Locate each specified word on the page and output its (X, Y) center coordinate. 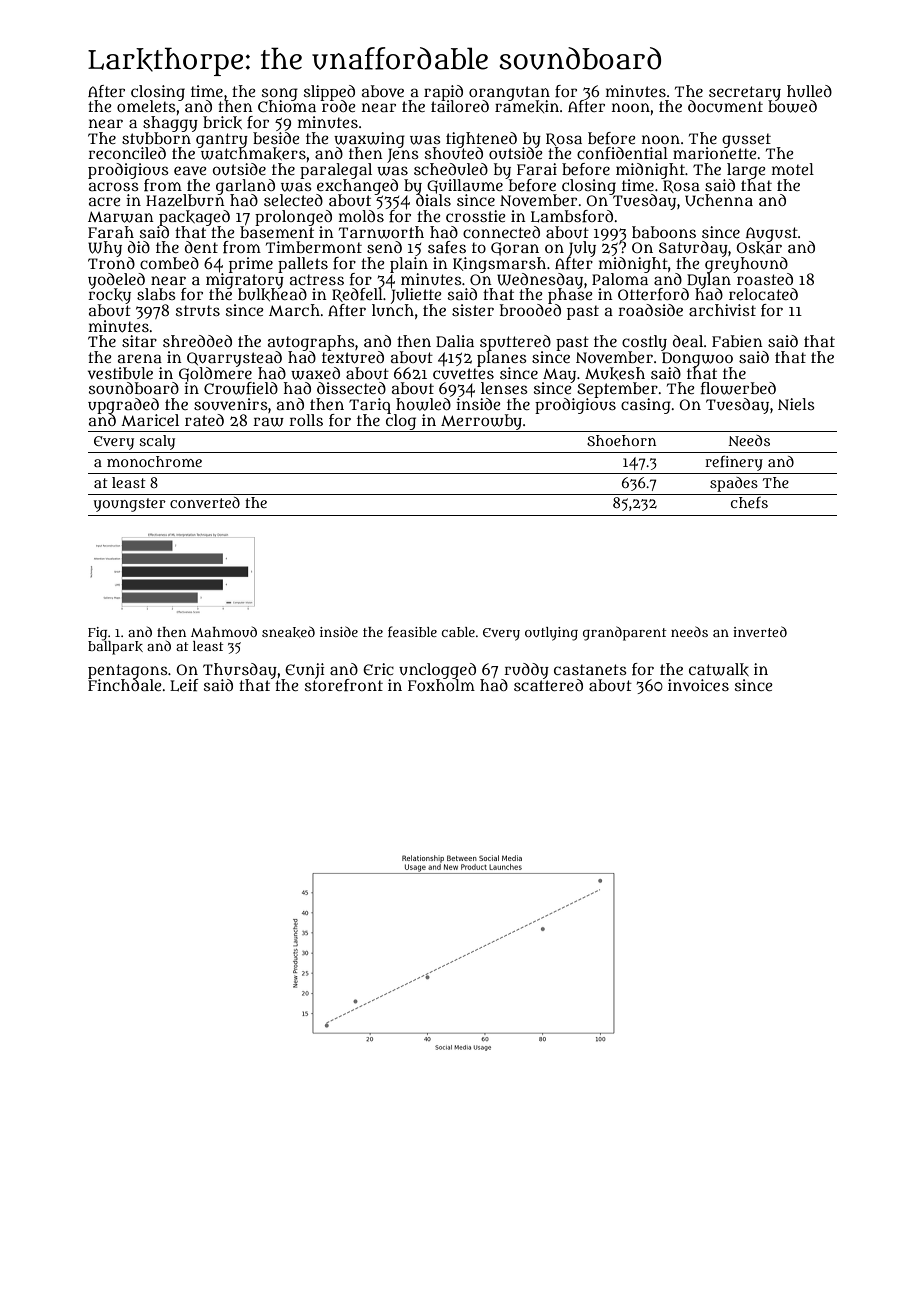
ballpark (115, 648)
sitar (139, 341)
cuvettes (463, 374)
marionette (715, 153)
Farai (537, 169)
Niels (796, 404)
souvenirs (231, 404)
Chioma (287, 106)
